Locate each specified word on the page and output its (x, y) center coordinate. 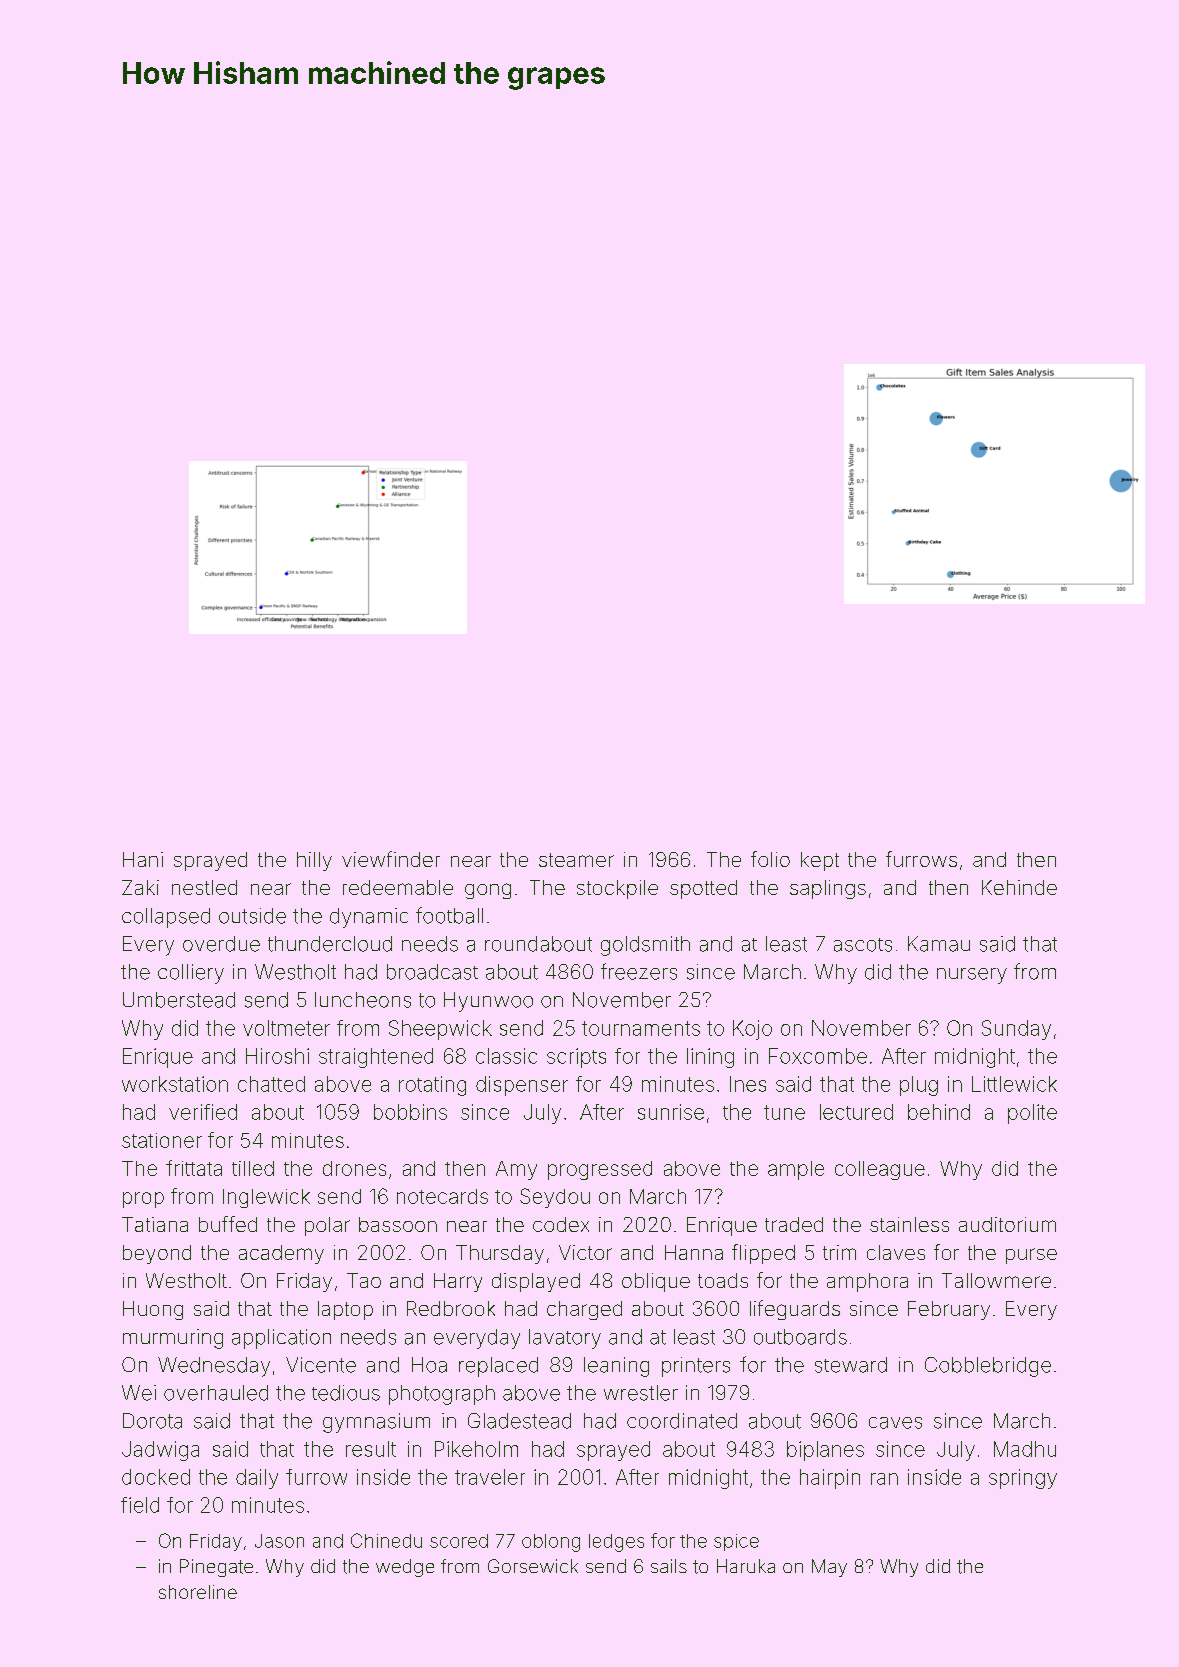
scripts (576, 1058)
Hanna (694, 1252)
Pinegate (216, 1568)
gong (488, 891)
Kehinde (1019, 887)
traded (794, 1224)
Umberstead (179, 1000)
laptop (345, 1310)
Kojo (752, 1030)
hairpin (830, 1479)
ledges (616, 1543)
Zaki (140, 887)
